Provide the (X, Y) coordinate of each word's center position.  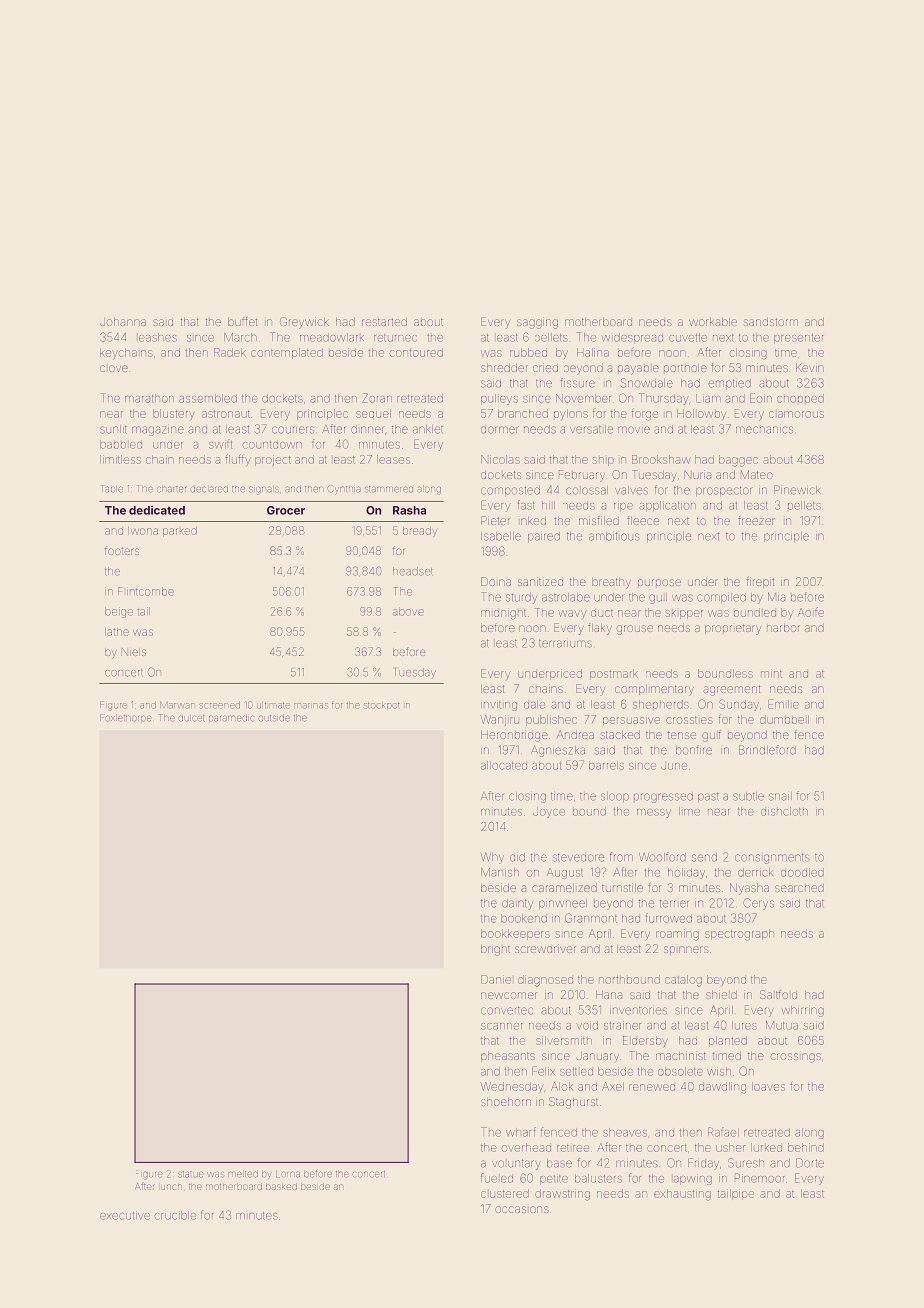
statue (190, 1174)
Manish (500, 872)
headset (412, 571)
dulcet (191, 718)
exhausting (682, 1195)
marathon (149, 398)
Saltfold (778, 994)
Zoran (377, 398)
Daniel (496, 979)
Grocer (286, 510)
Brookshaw (661, 459)
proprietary (733, 629)
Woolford (662, 857)
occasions (522, 1209)
